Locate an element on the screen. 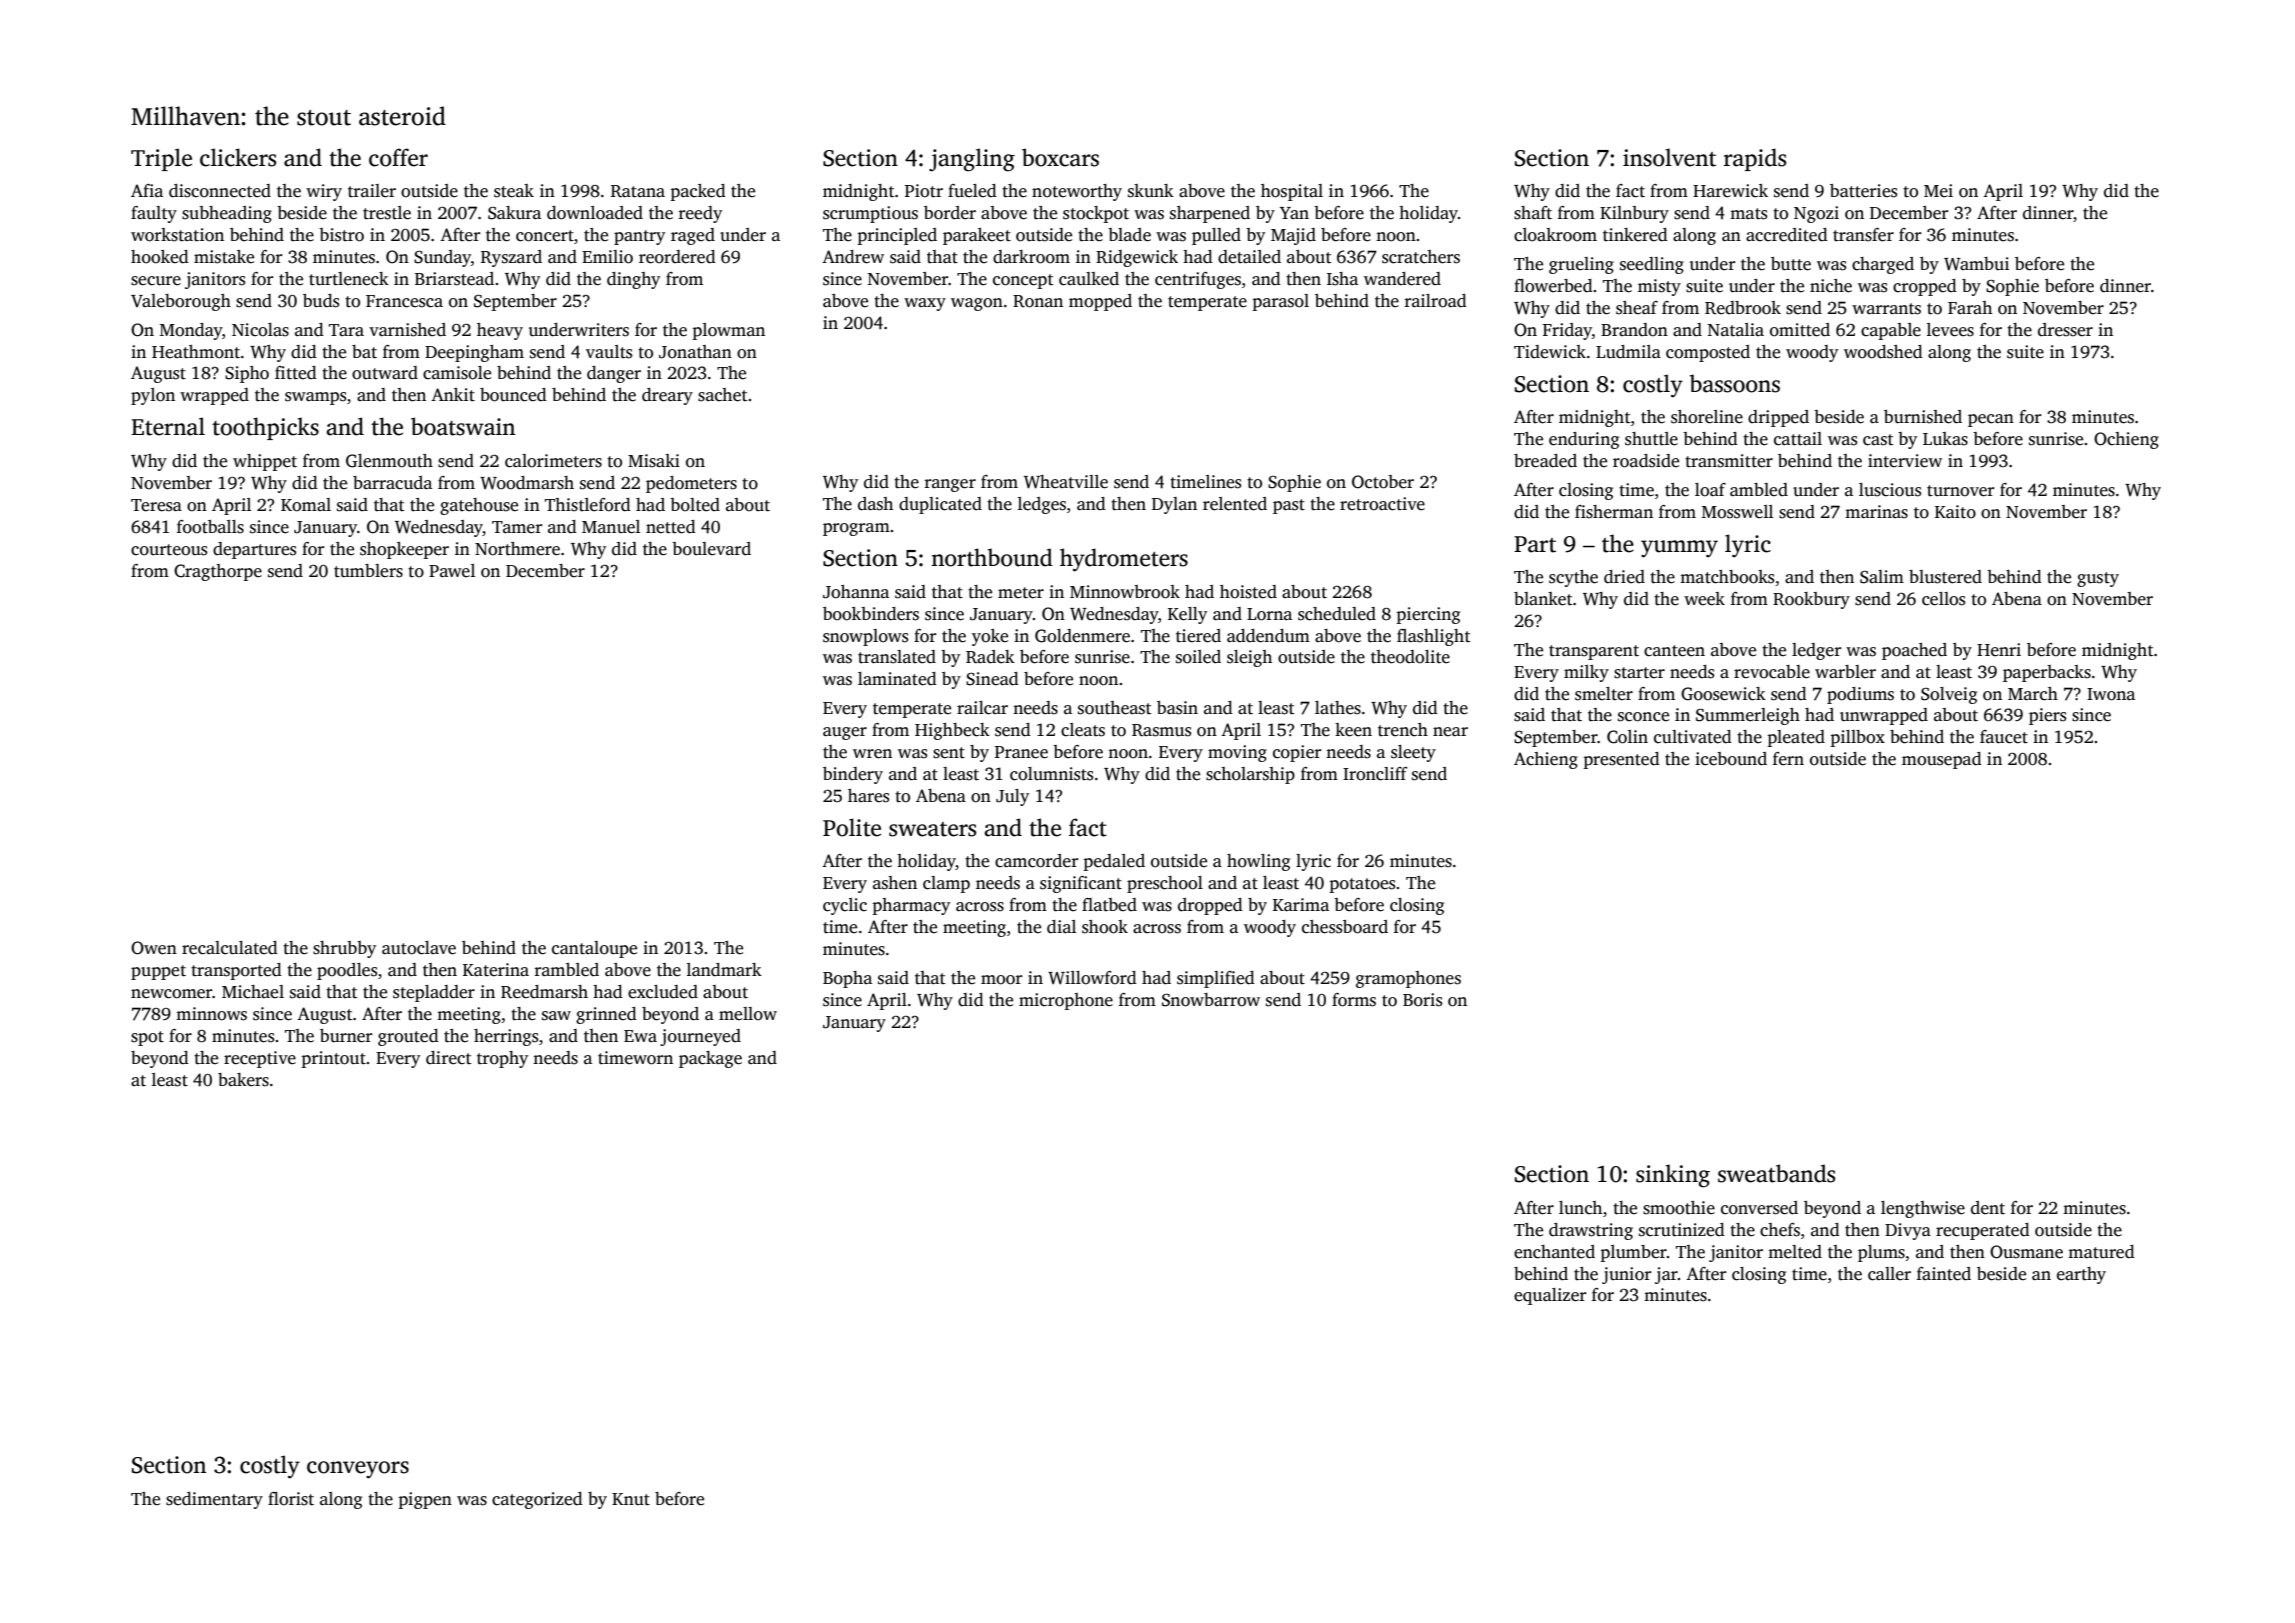 The height and width of the screenshot is (1623, 2295). hospital is located at coordinates (1292, 192).
